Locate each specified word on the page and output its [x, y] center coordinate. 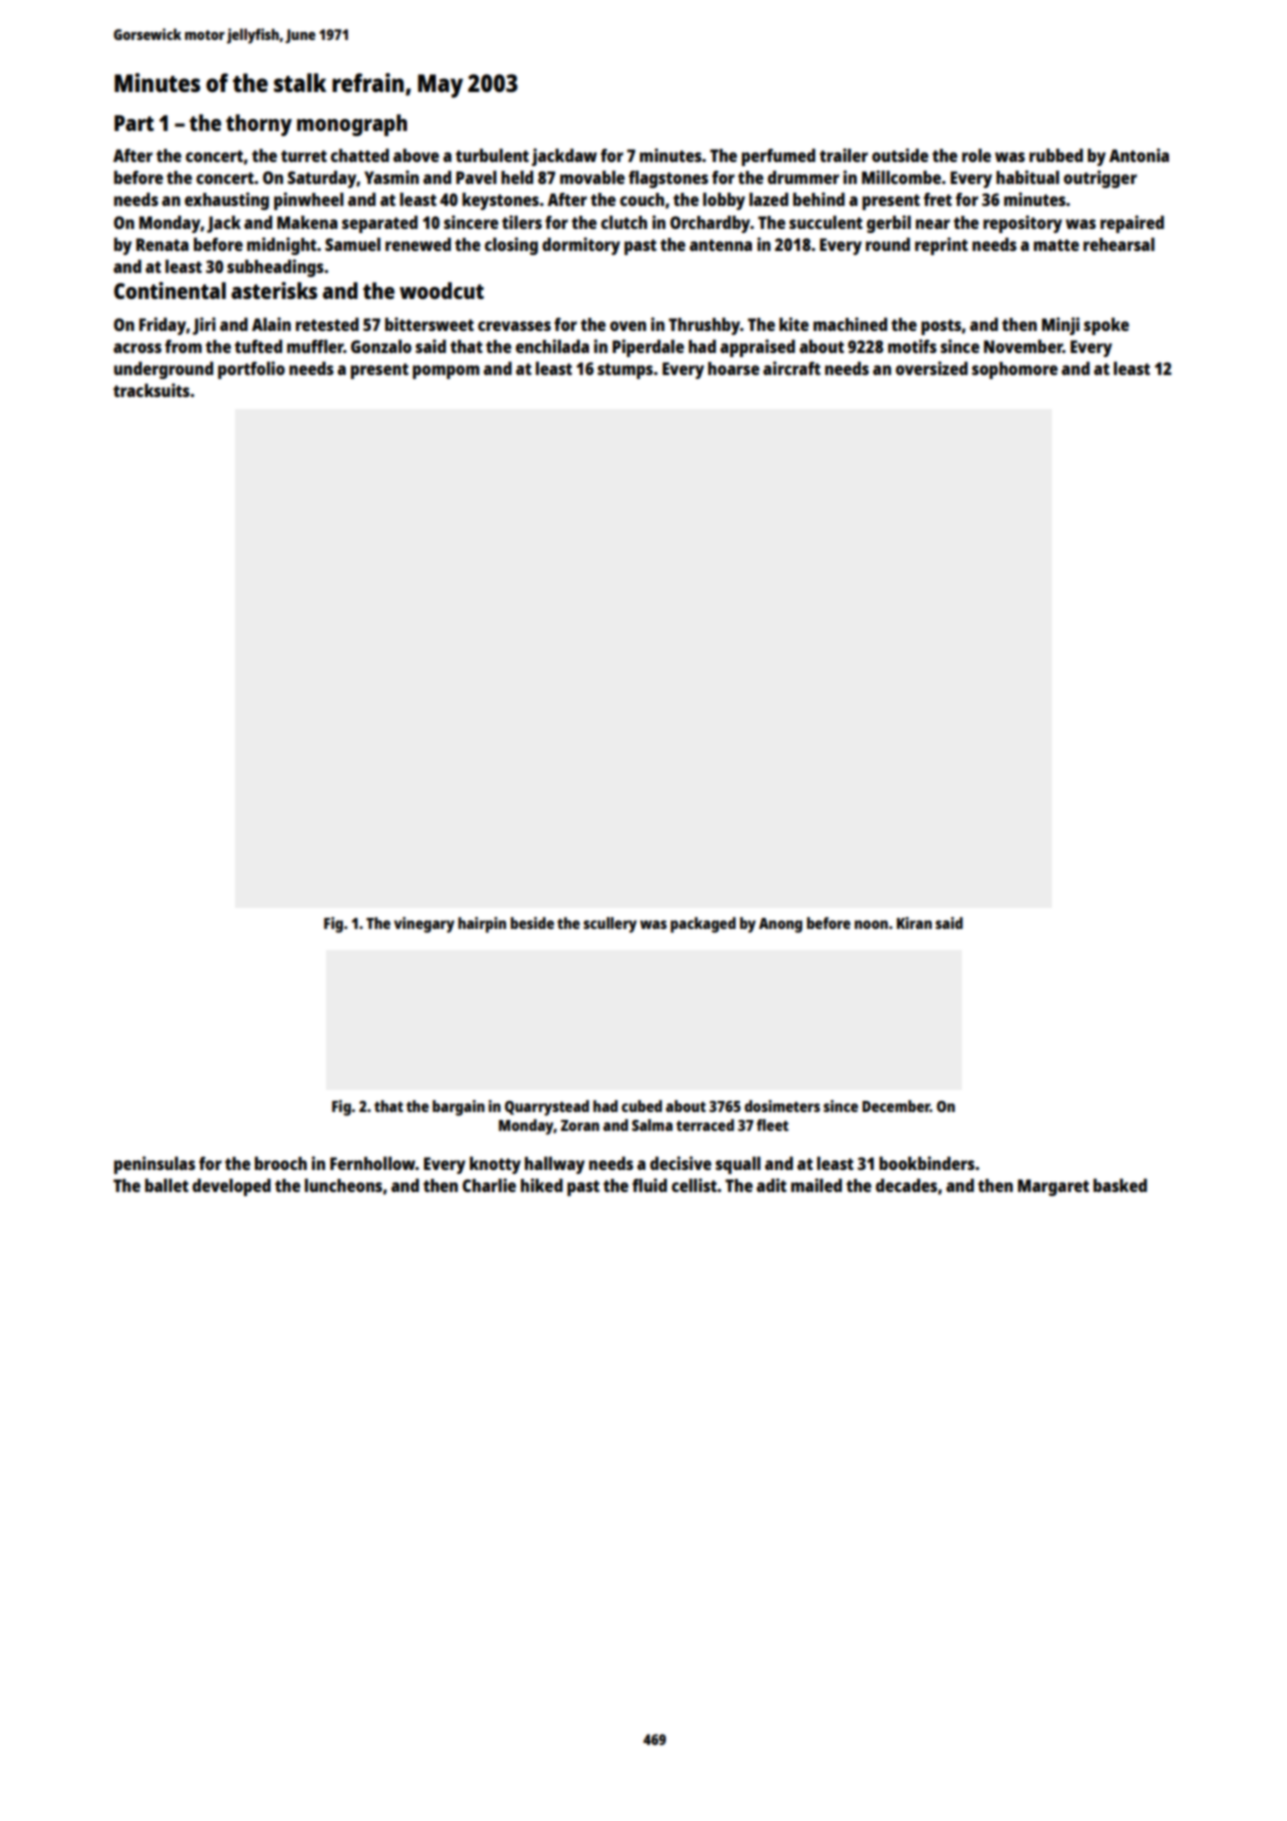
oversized [932, 368]
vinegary [424, 925]
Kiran [914, 923]
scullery [610, 925]
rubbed [1056, 155]
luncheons [343, 1185]
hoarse [733, 368]
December [896, 1106]
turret [304, 156]
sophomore [1015, 370]
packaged [703, 925]
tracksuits [151, 390]
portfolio [251, 370]
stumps [625, 371]
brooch [281, 1163]
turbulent [492, 155]
